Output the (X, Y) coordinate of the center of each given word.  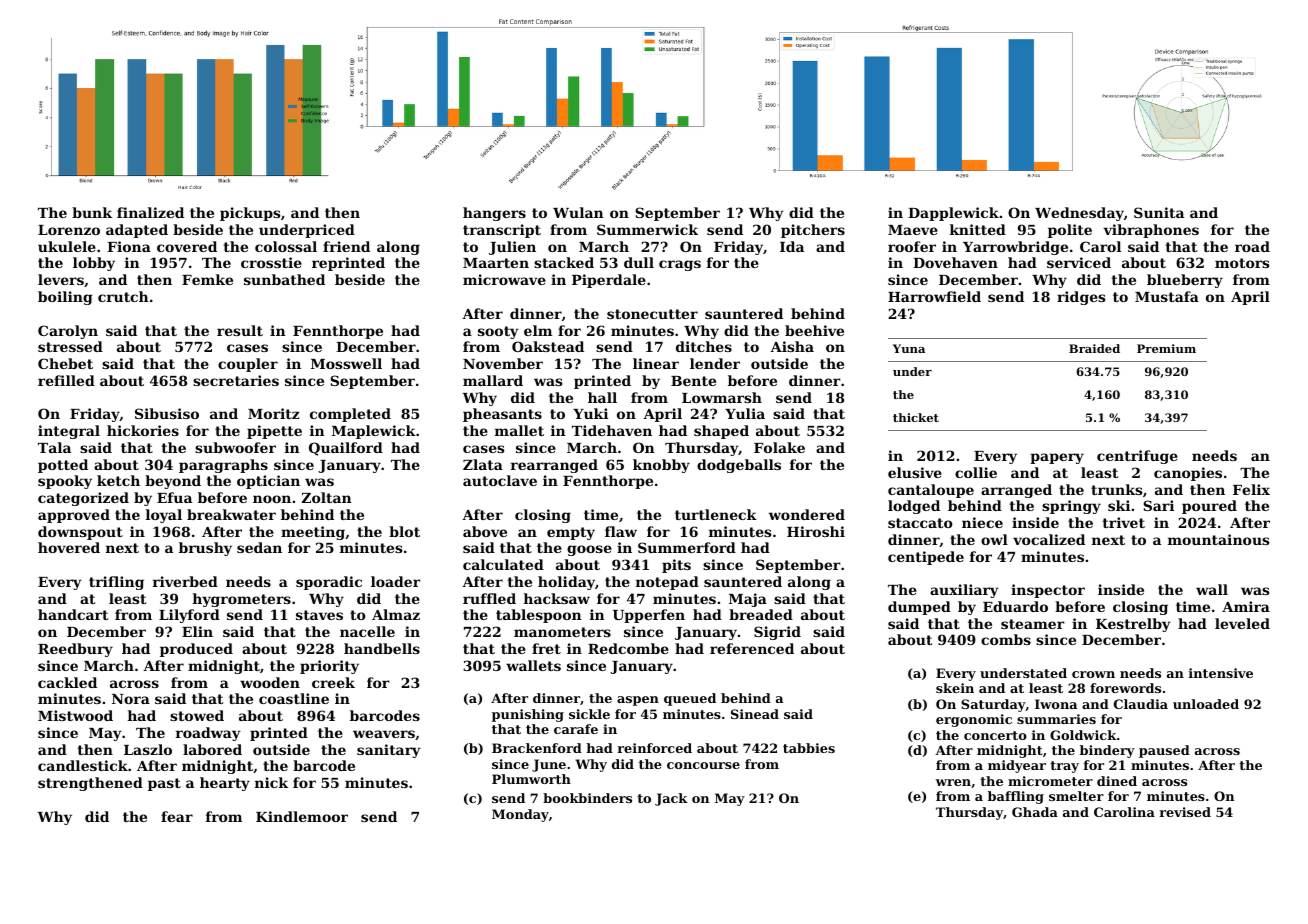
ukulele (67, 246)
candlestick (83, 765)
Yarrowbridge (1015, 248)
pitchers (813, 231)
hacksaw (557, 598)
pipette (274, 432)
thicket (916, 417)
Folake (779, 447)
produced (196, 650)
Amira (1246, 606)
